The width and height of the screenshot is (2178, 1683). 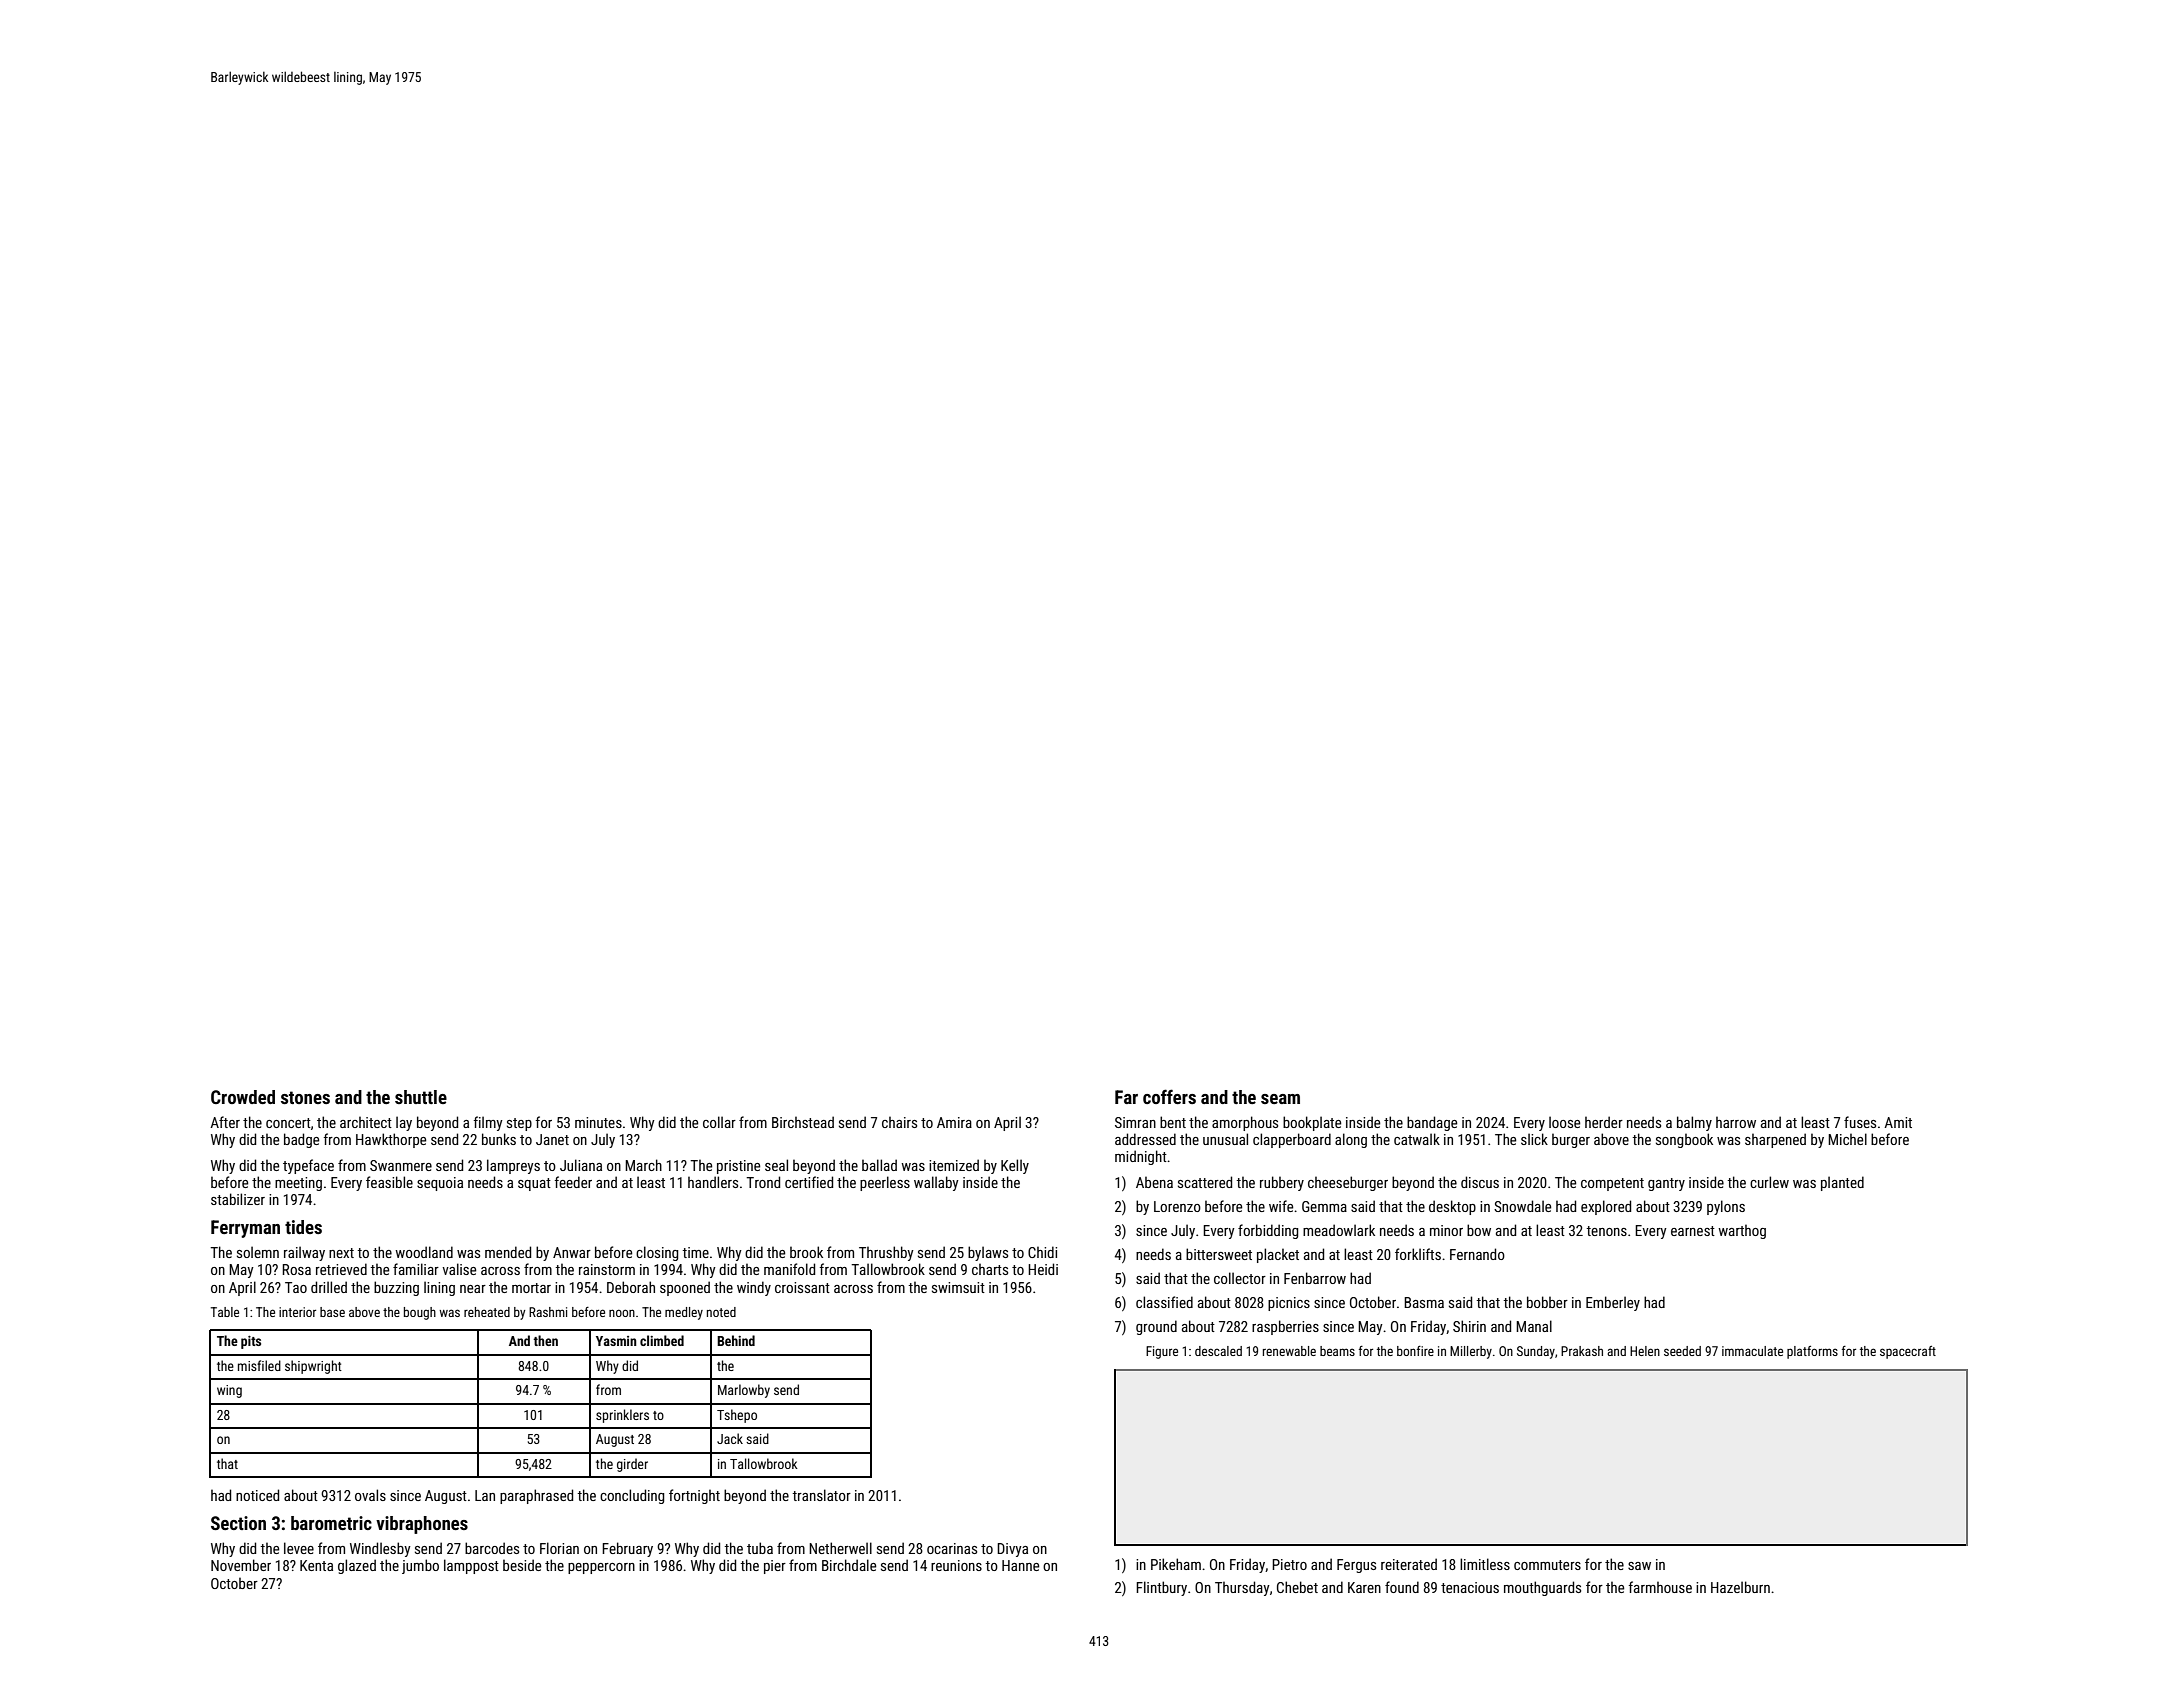 What do you see at coordinates (331, 1523) in the screenshot?
I see `barometric` at bounding box center [331, 1523].
